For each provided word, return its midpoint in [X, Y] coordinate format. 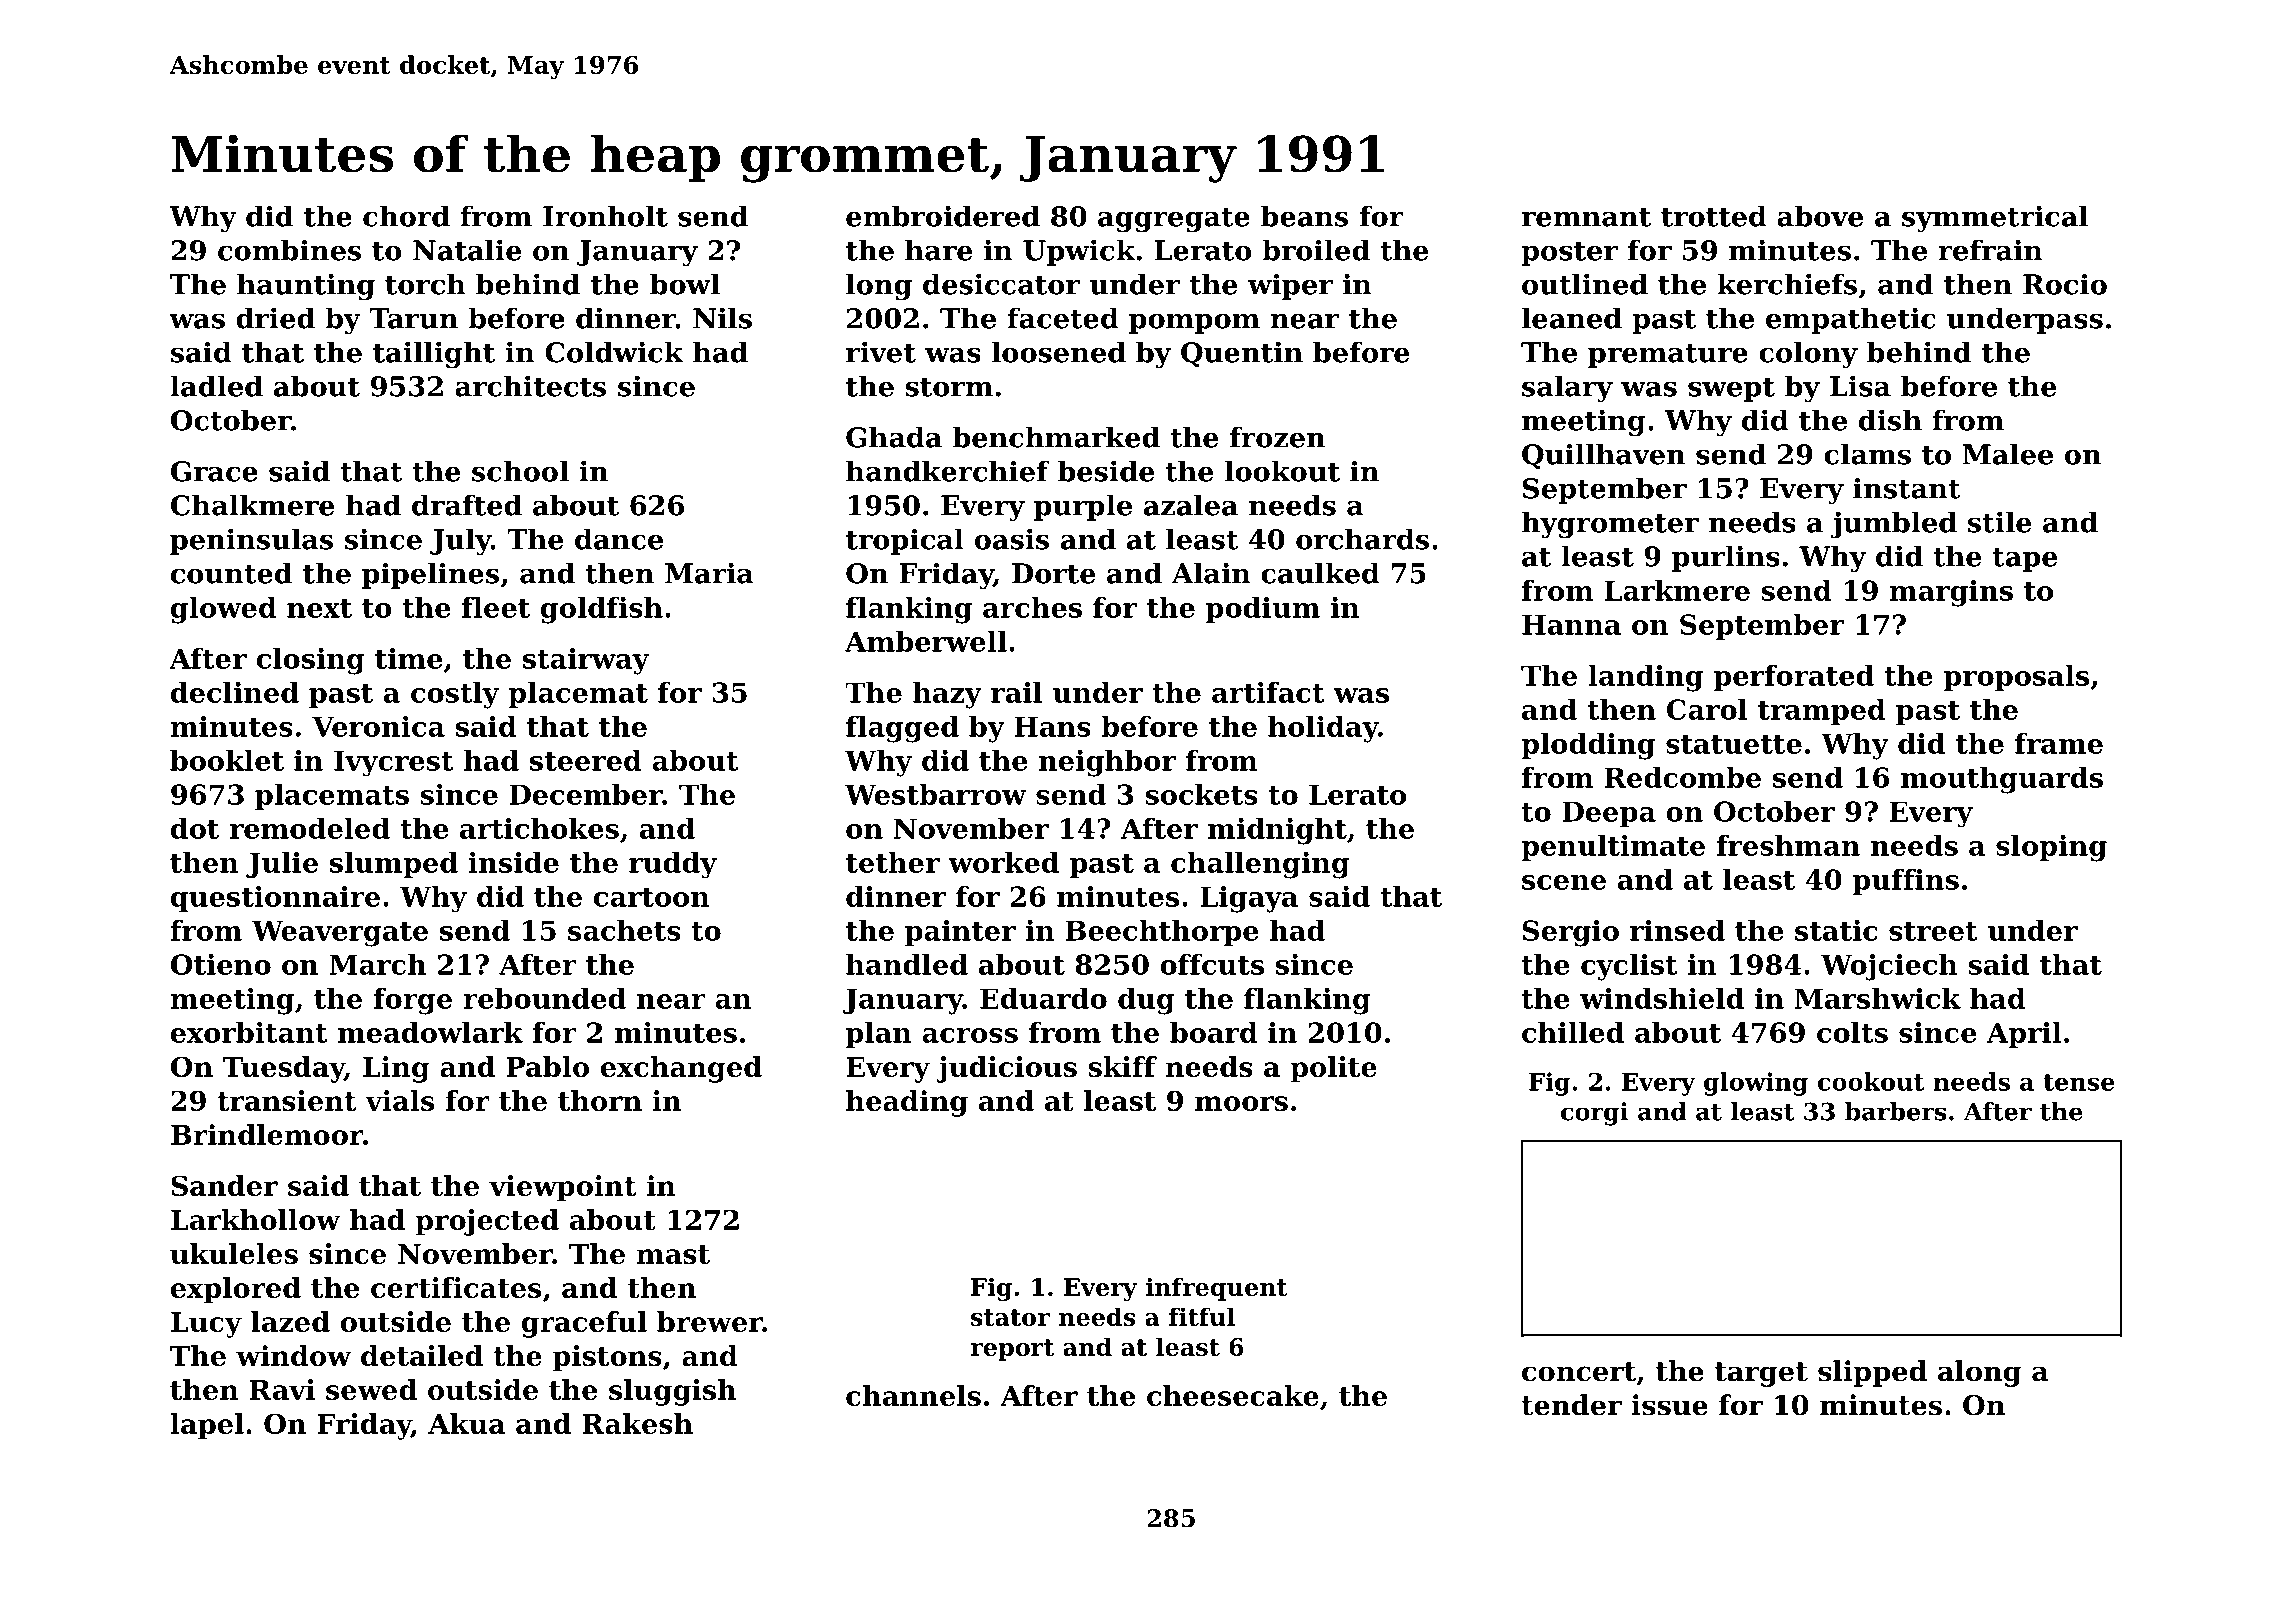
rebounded [544, 998]
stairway [586, 661]
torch [425, 284]
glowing [1756, 1084]
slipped [1872, 1373]
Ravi [282, 1389]
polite [1333, 1069]
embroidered [943, 216]
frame [2059, 743]
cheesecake [1233, 1395]
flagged [902, 729]
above [1820, 216]
